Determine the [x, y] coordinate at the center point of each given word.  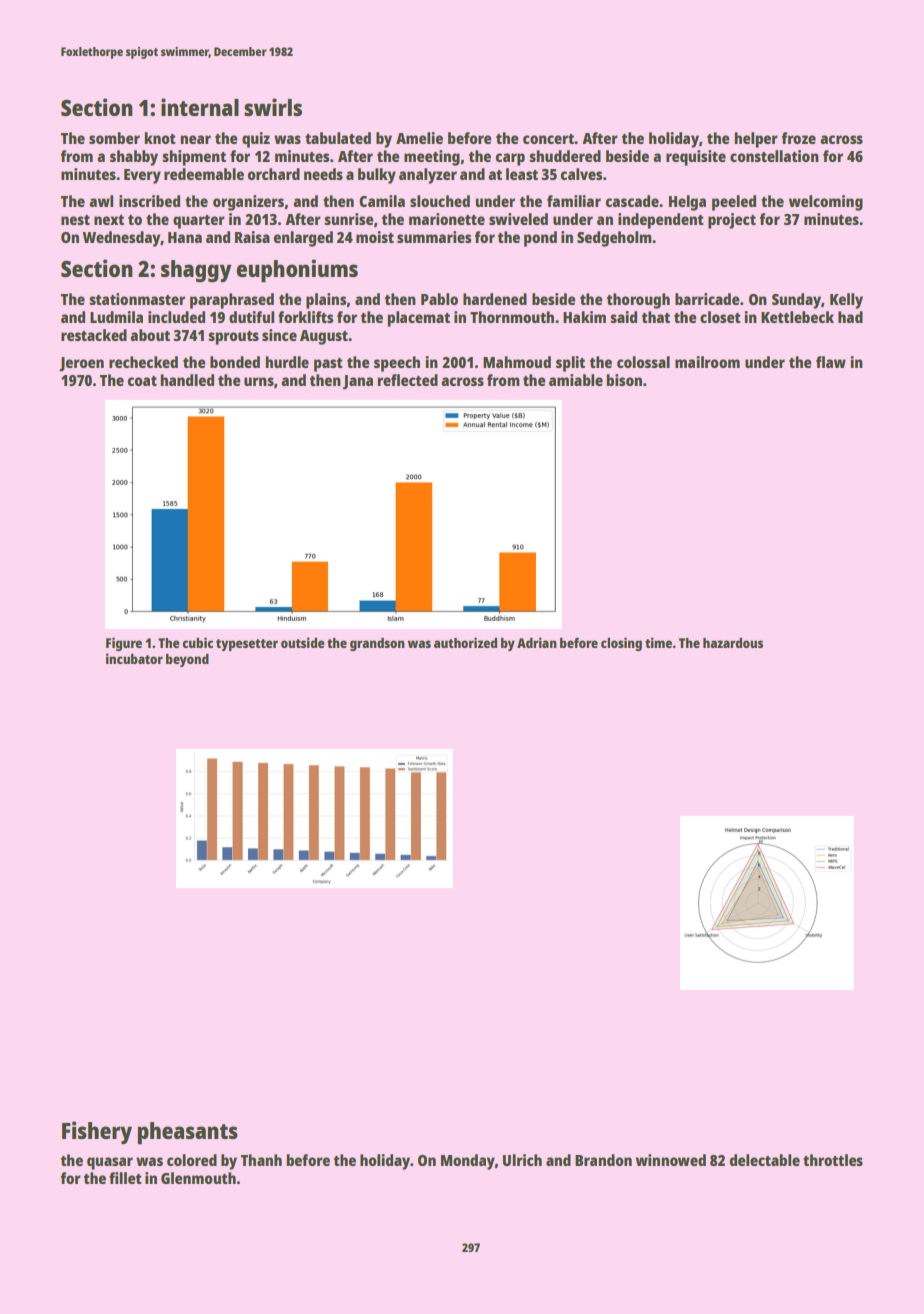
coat [142, 381]
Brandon [603, 1160]
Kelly [846, 301]
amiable [576, 380]
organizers [248, 203]
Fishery [97, 1132]
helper [756, 140]
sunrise [349, 219]
